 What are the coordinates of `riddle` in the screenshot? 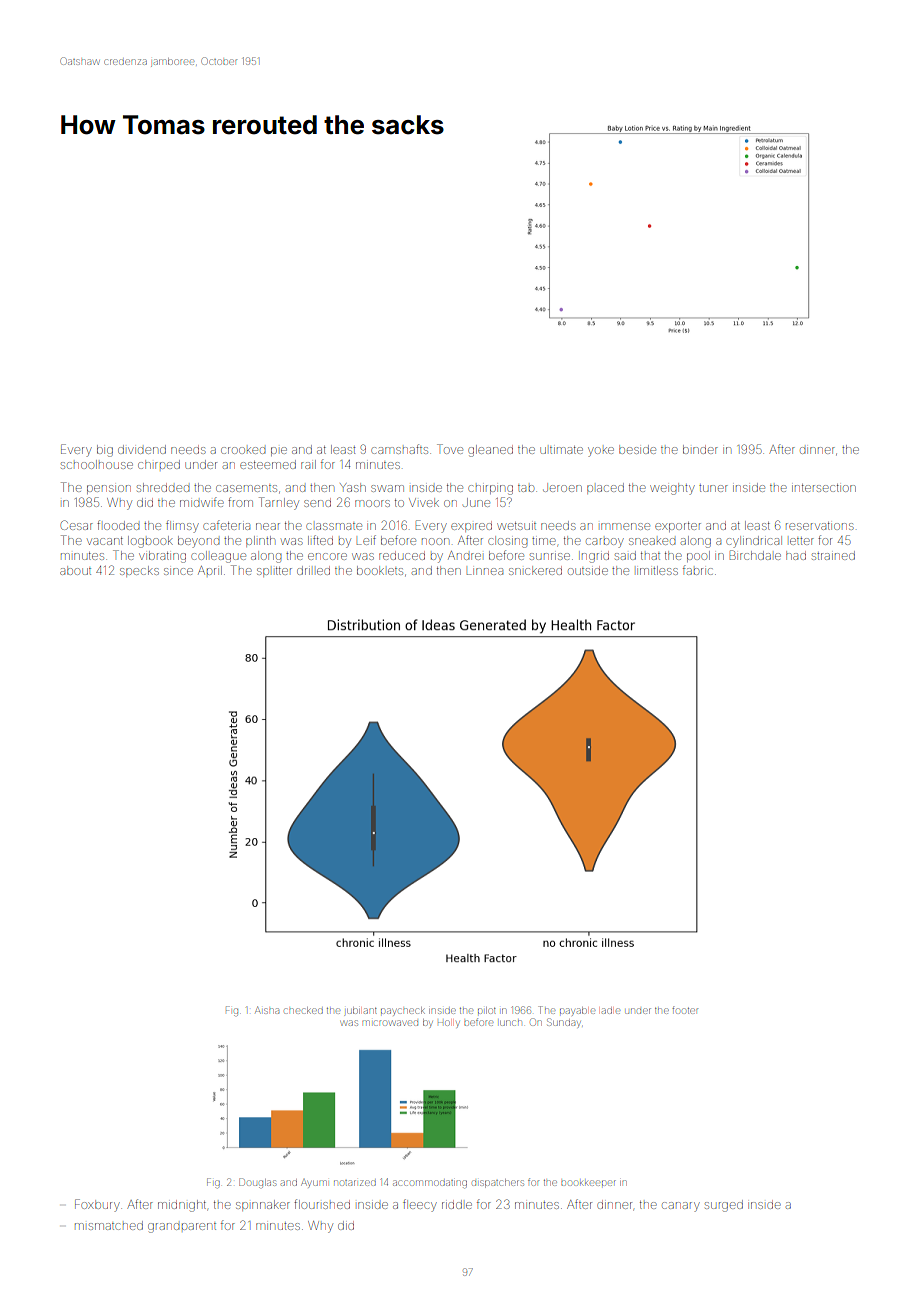 It's located at (457, 1204).
